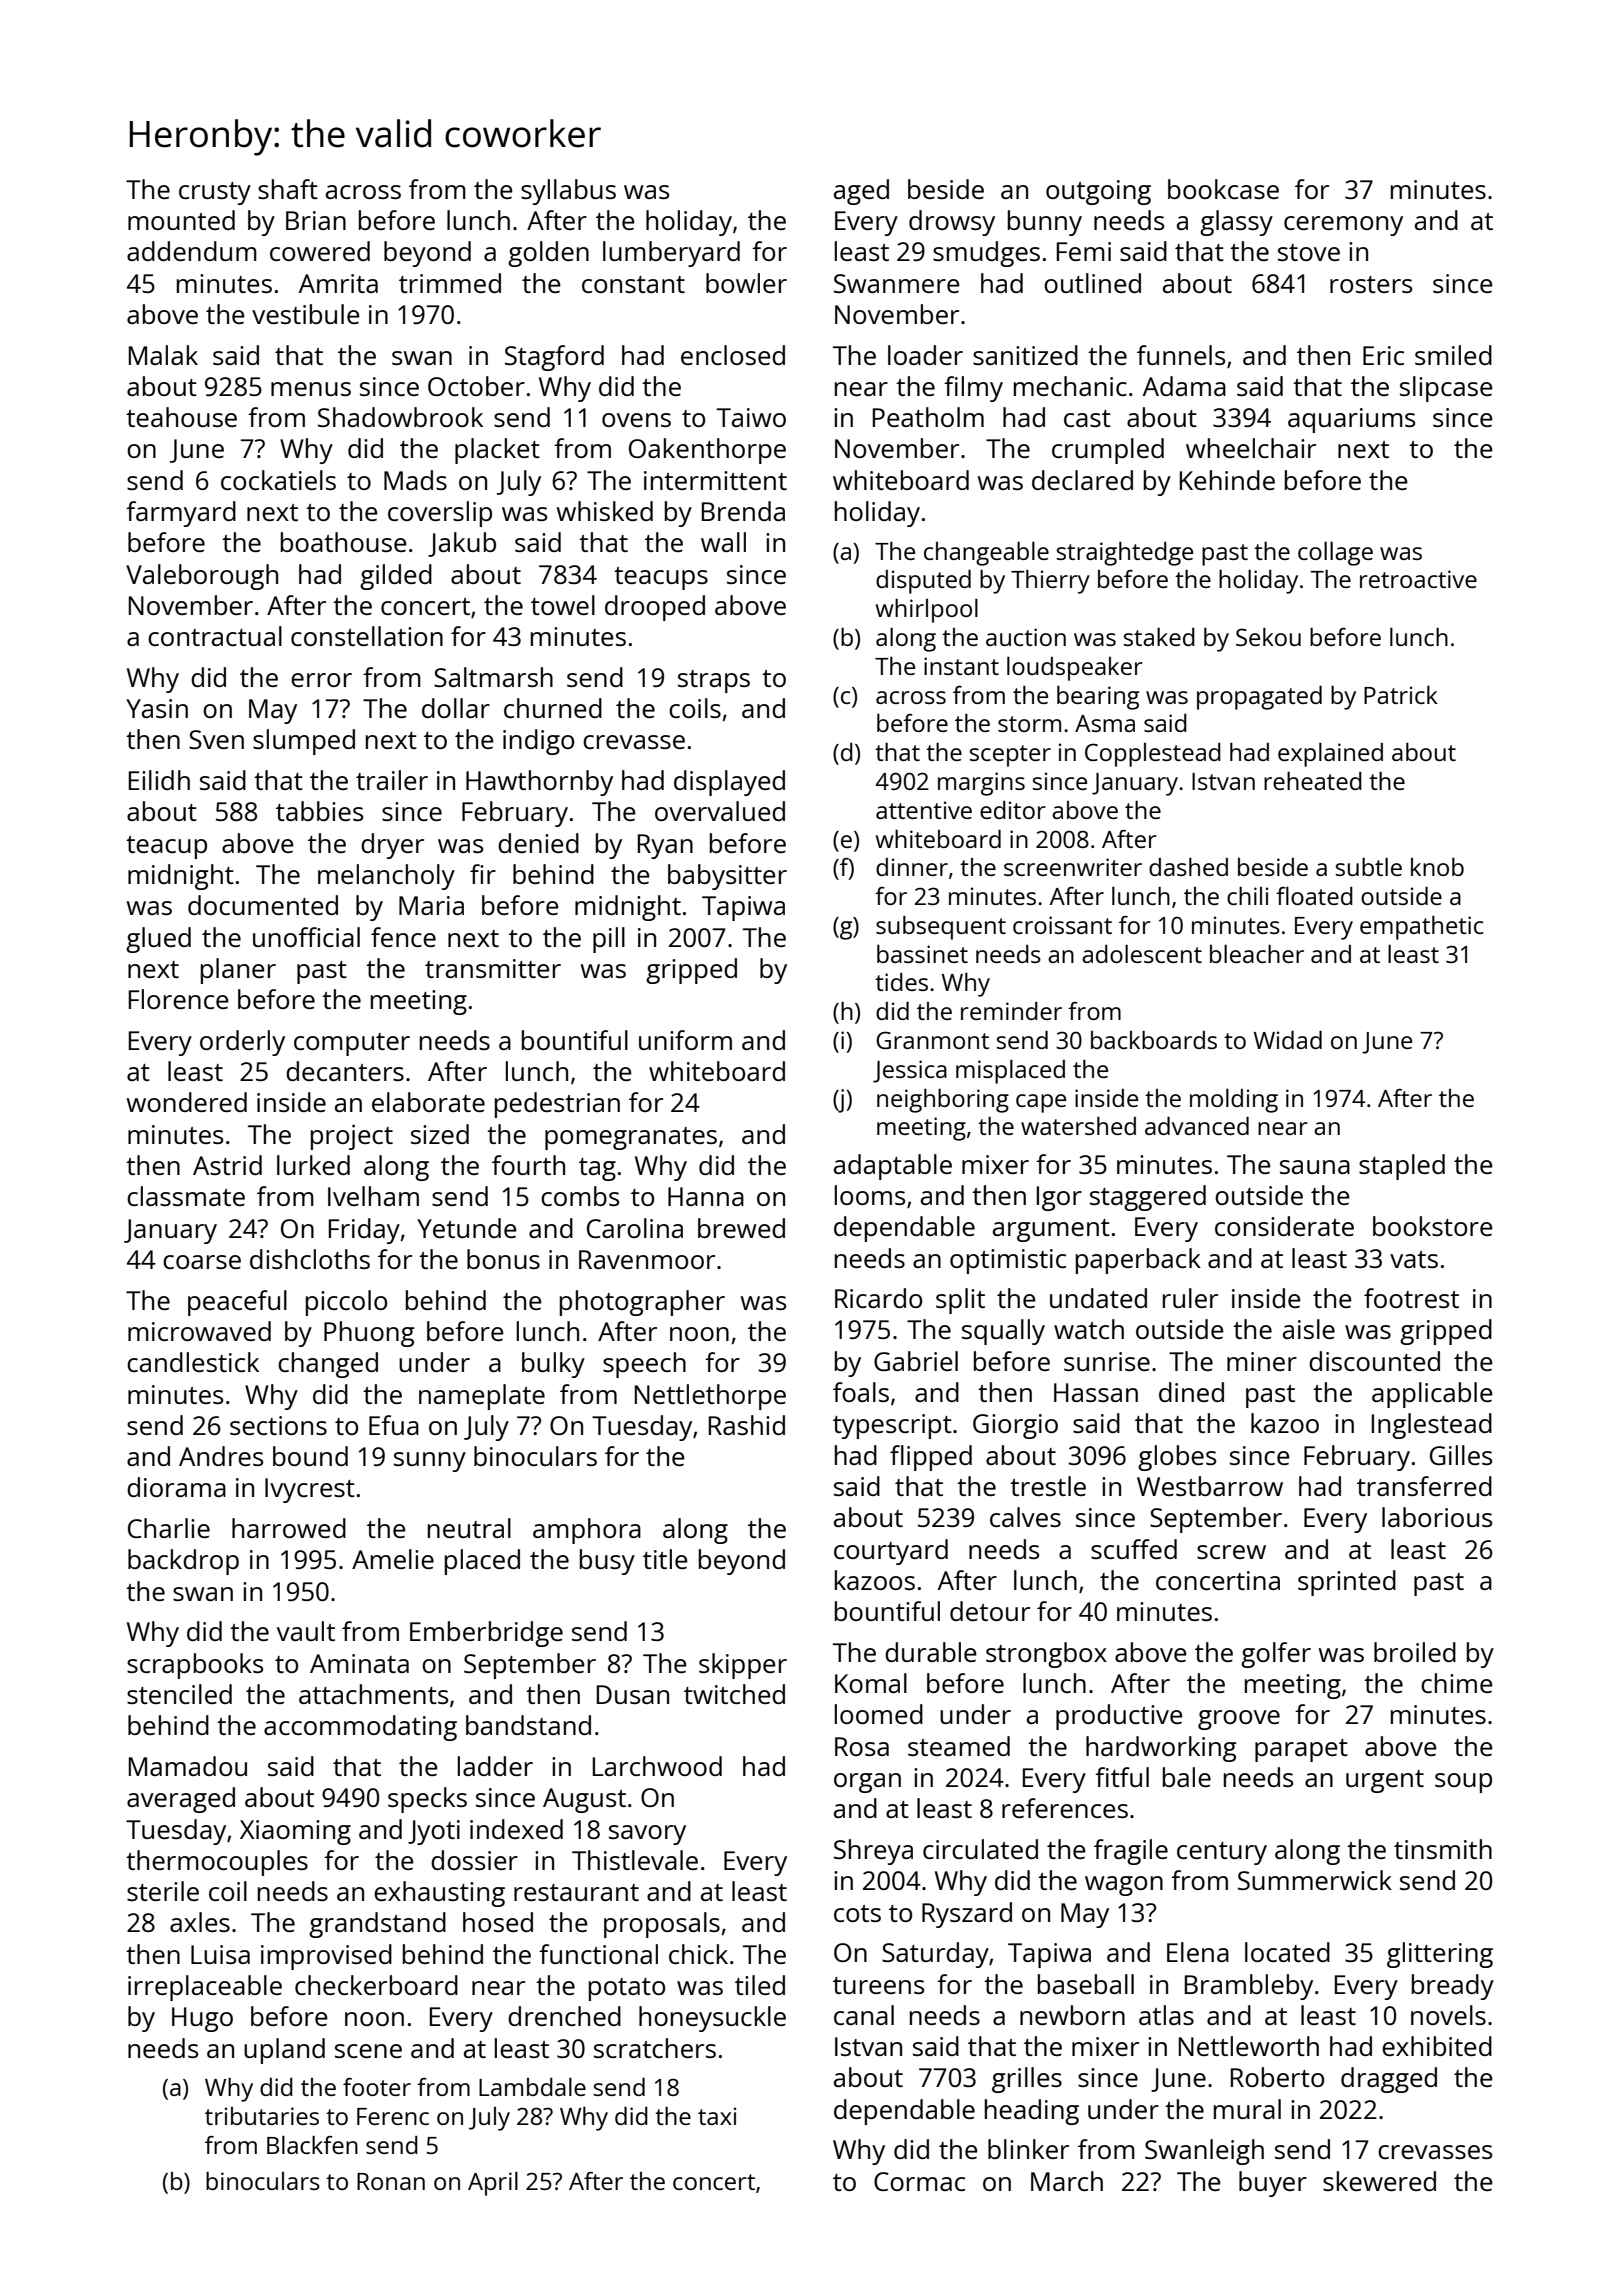 The height and width of the screenshot is (2292, 1620). What do you see at coordinates (391, 2181) in the screenshot?
I see `Ronan` at bounding box center [391, 2181].
